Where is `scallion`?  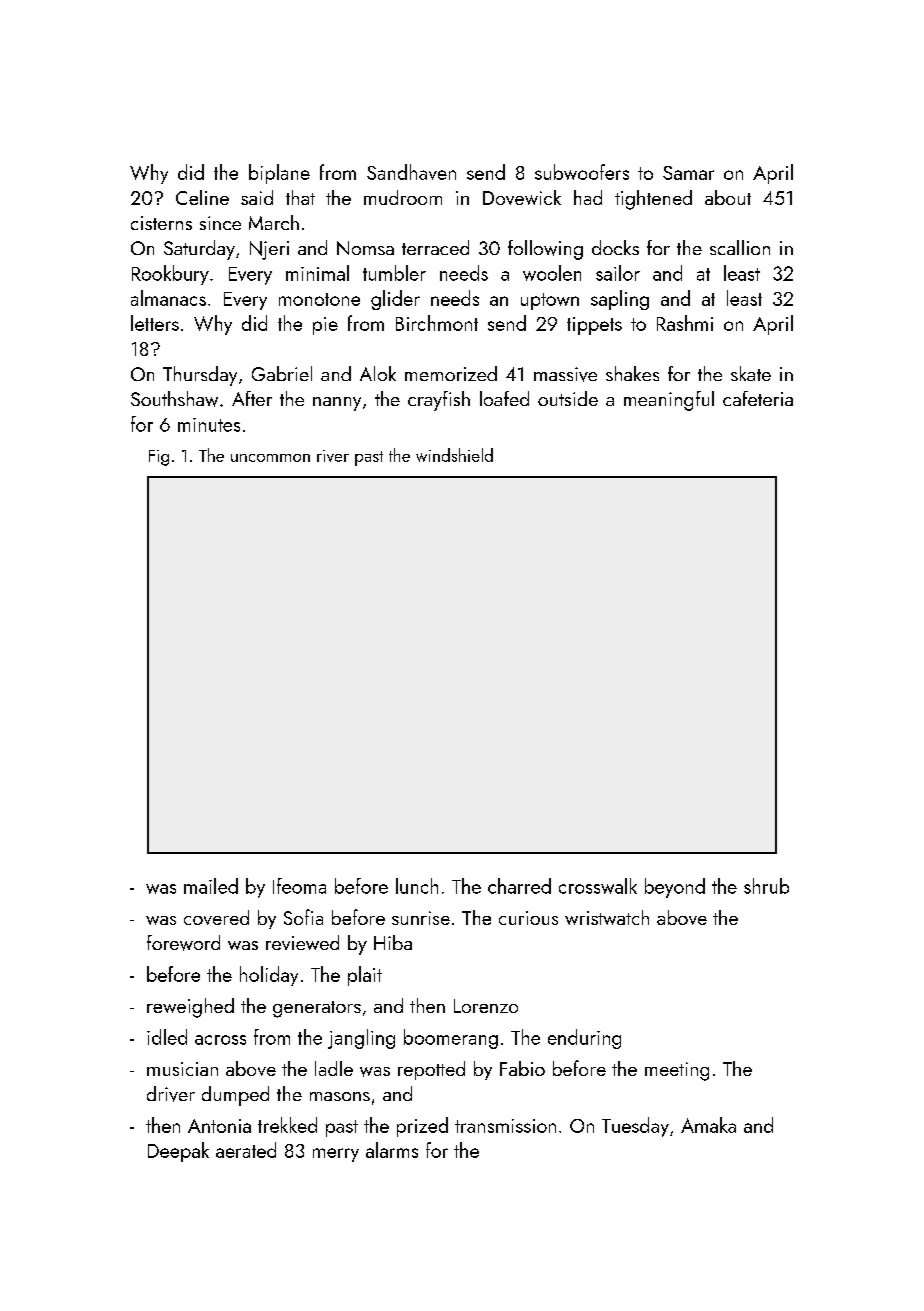 scallion is located at coordinates (740, 247).
